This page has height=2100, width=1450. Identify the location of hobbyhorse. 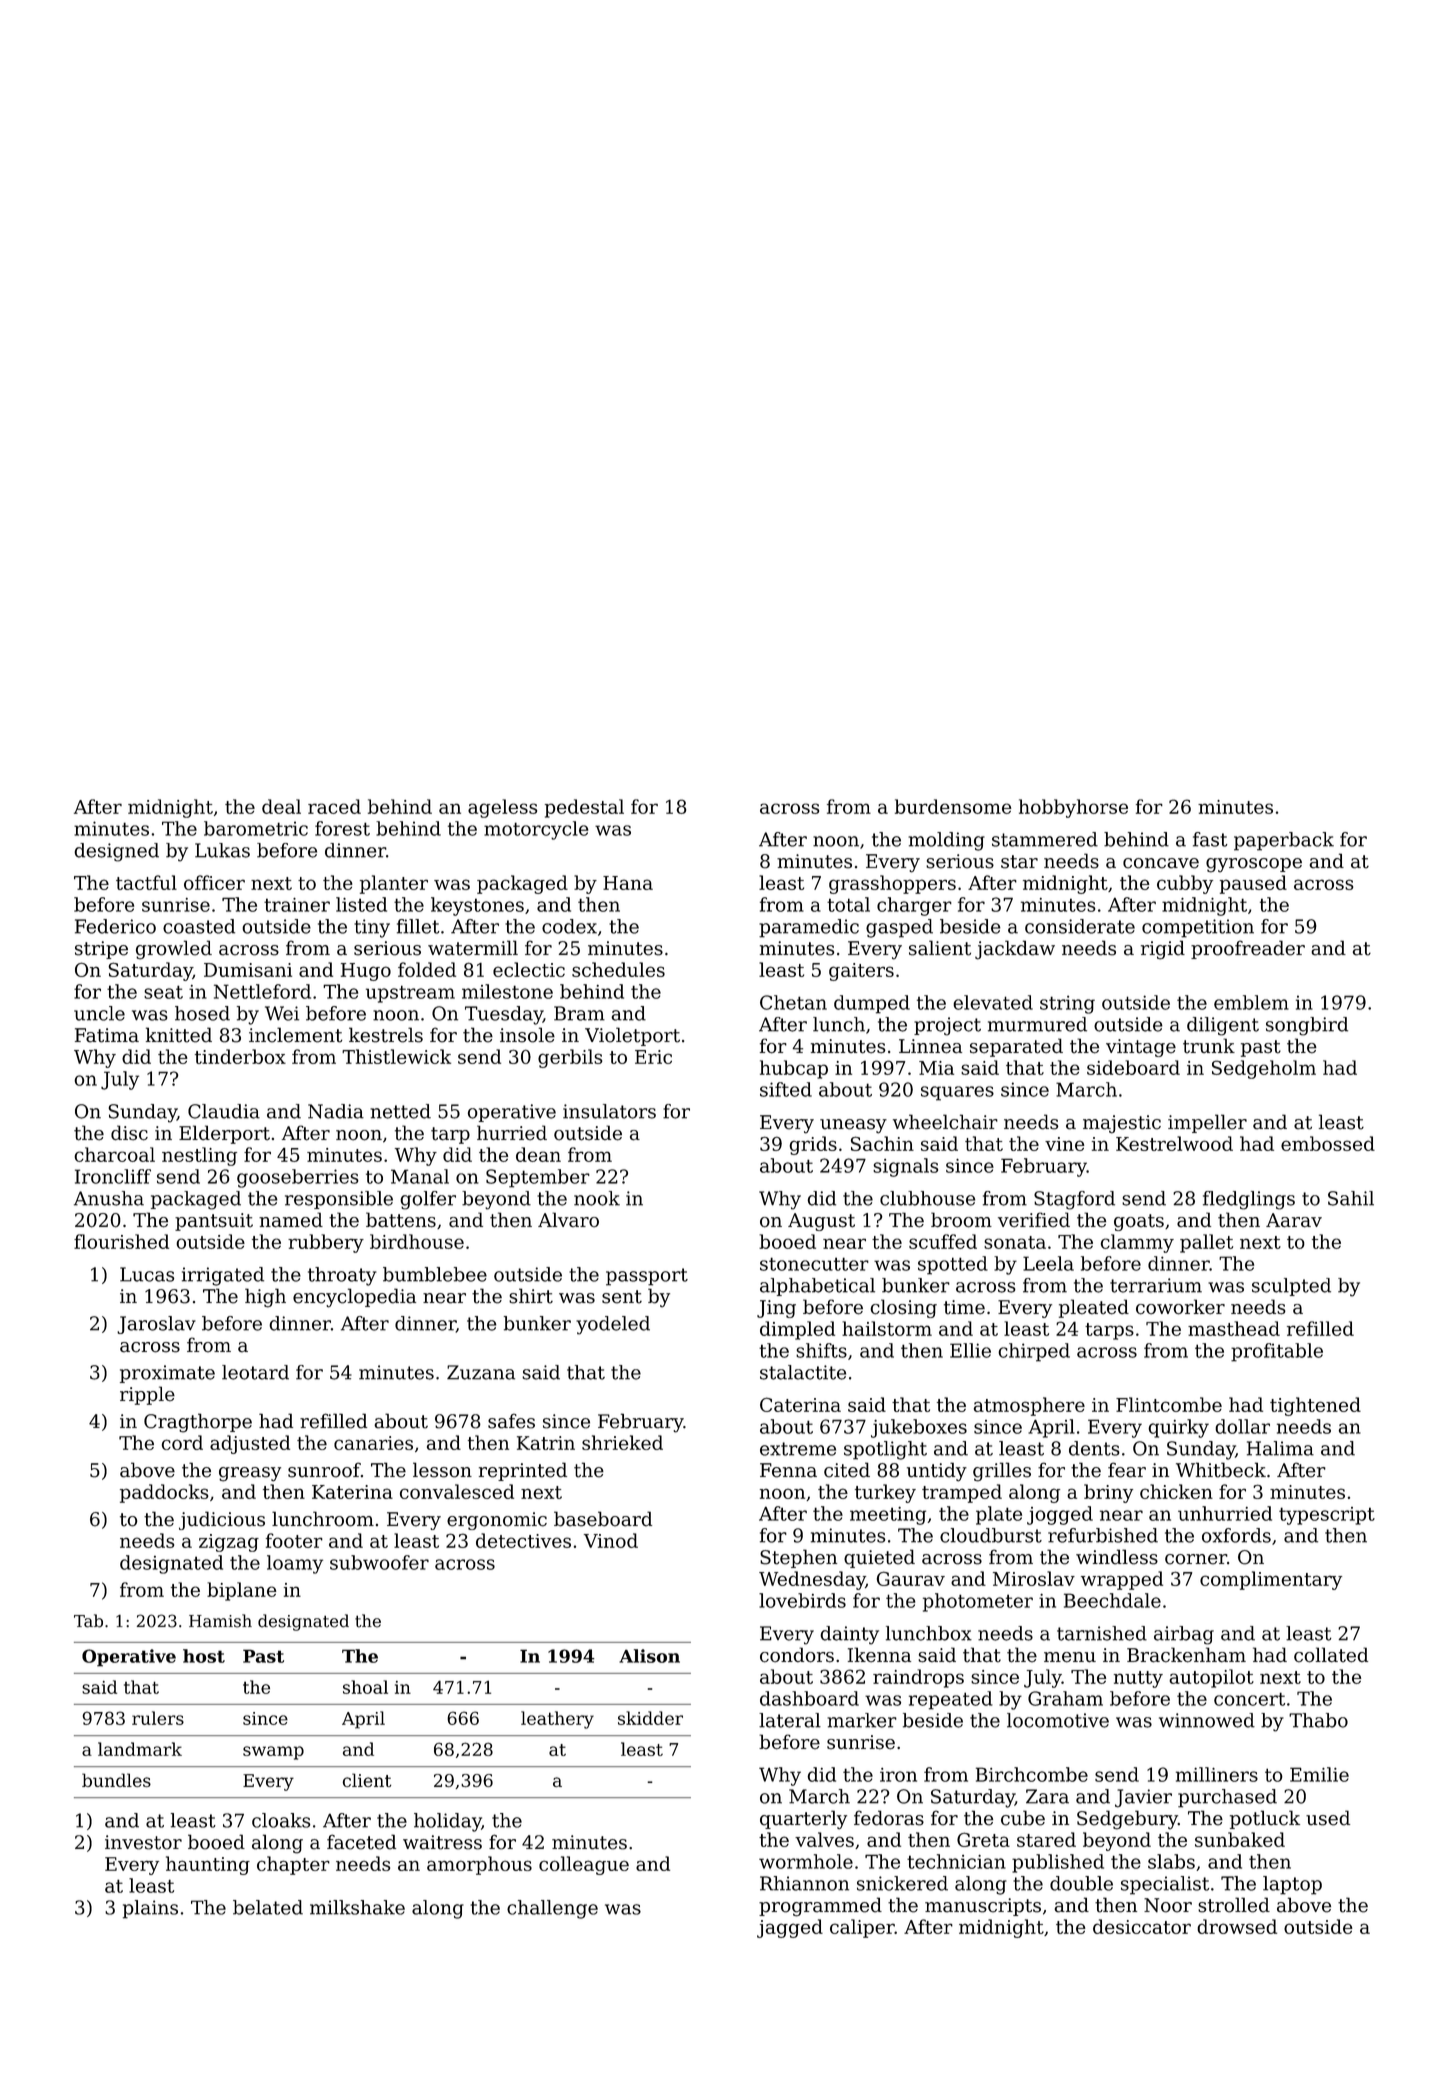
(1073, 808).
